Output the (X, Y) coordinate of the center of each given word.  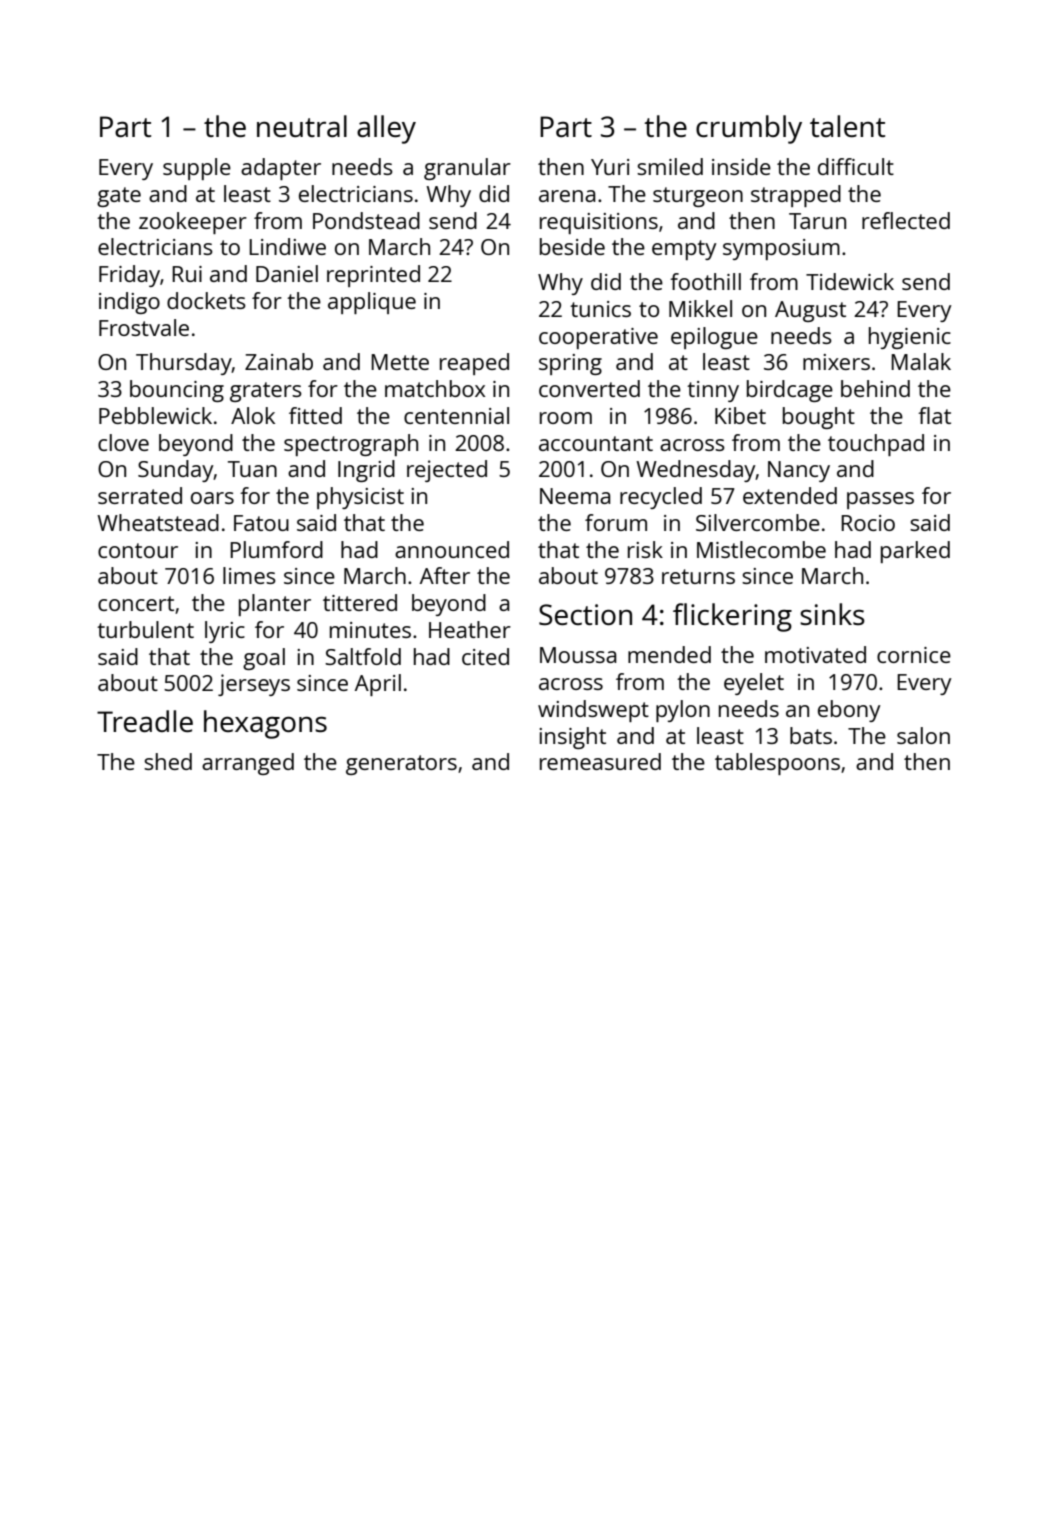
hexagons (265, 724)
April (378, 685)
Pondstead (366, 220)
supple (197, 169)
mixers (836, 362)
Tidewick (850, 281)
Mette (400, 362)
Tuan (252, 469)
